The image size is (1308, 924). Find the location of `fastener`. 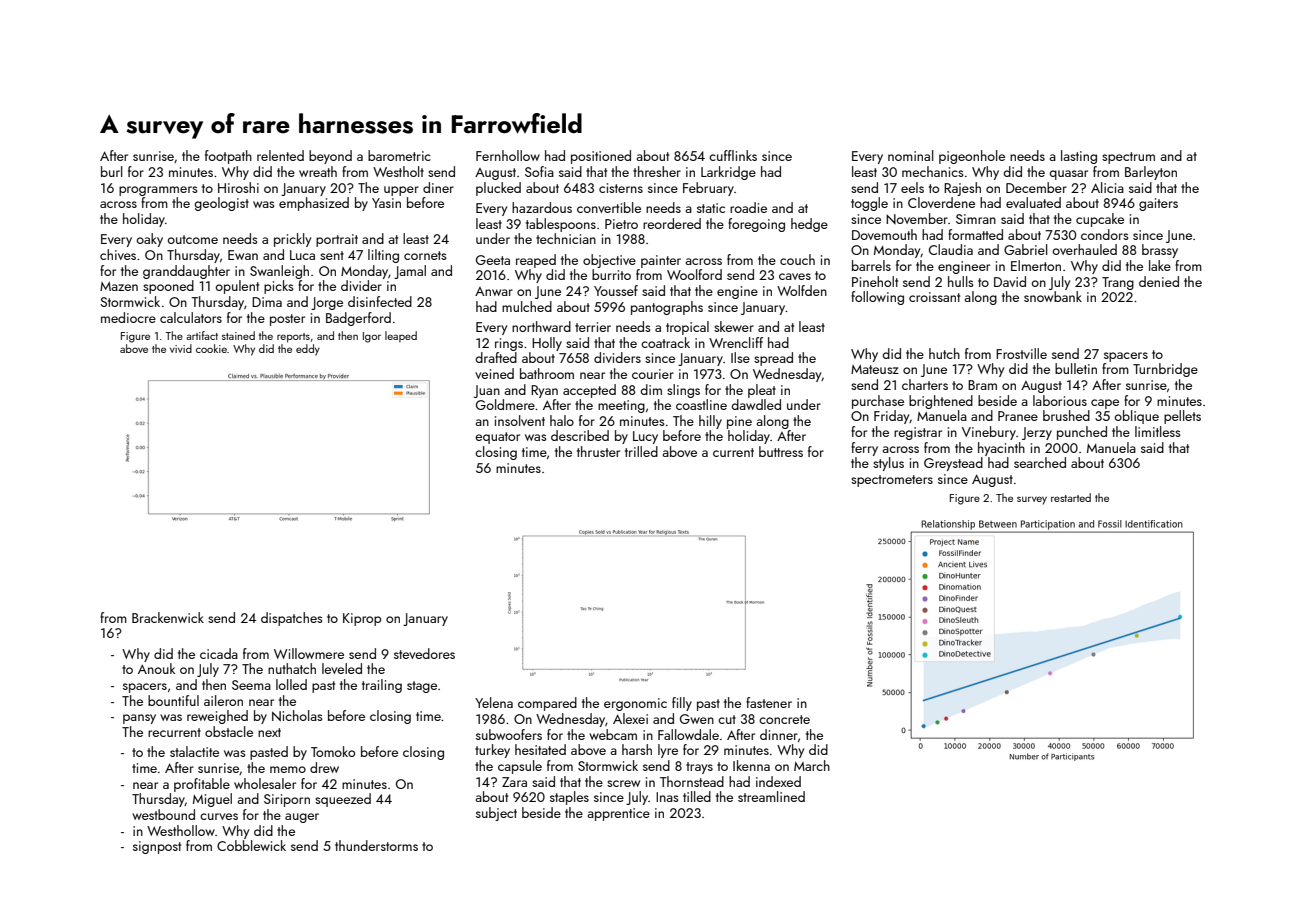

fastener is located at coordinates (769, 702).
